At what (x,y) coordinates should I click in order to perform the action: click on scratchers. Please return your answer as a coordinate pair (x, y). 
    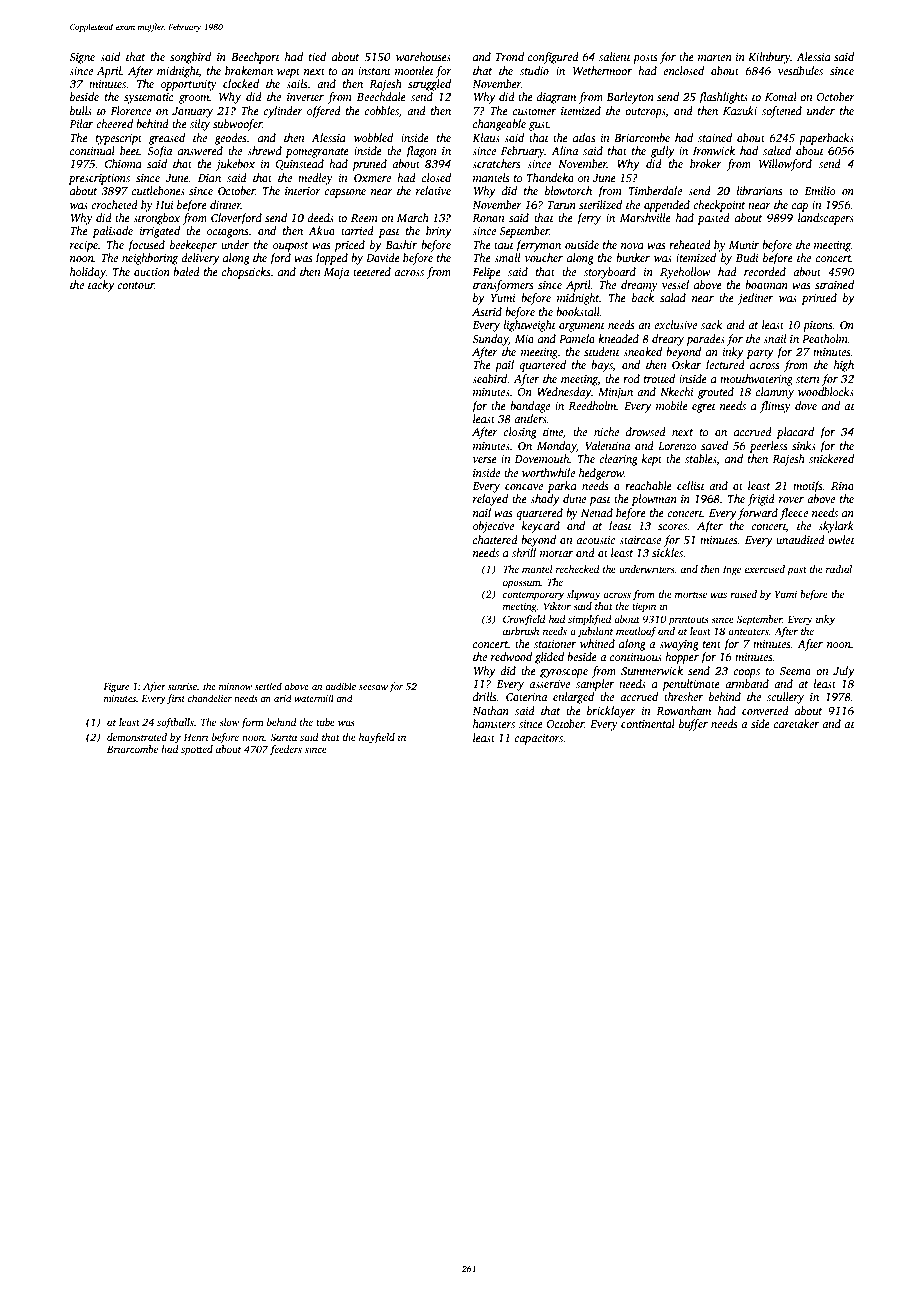
    Looking at the image, I should click on (496, 163).
